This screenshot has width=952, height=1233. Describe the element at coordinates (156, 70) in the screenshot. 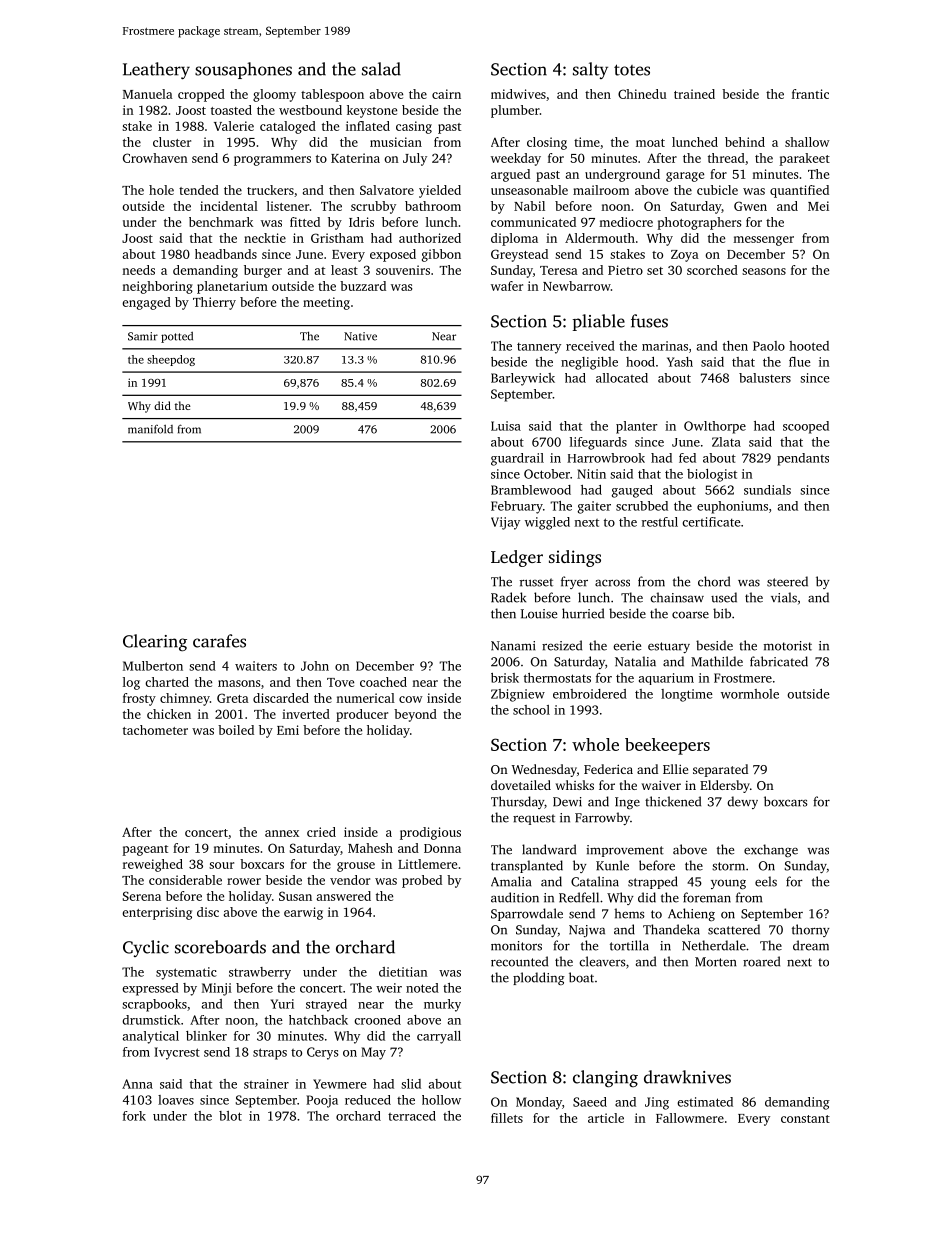

I see `Leathery` at that location.
